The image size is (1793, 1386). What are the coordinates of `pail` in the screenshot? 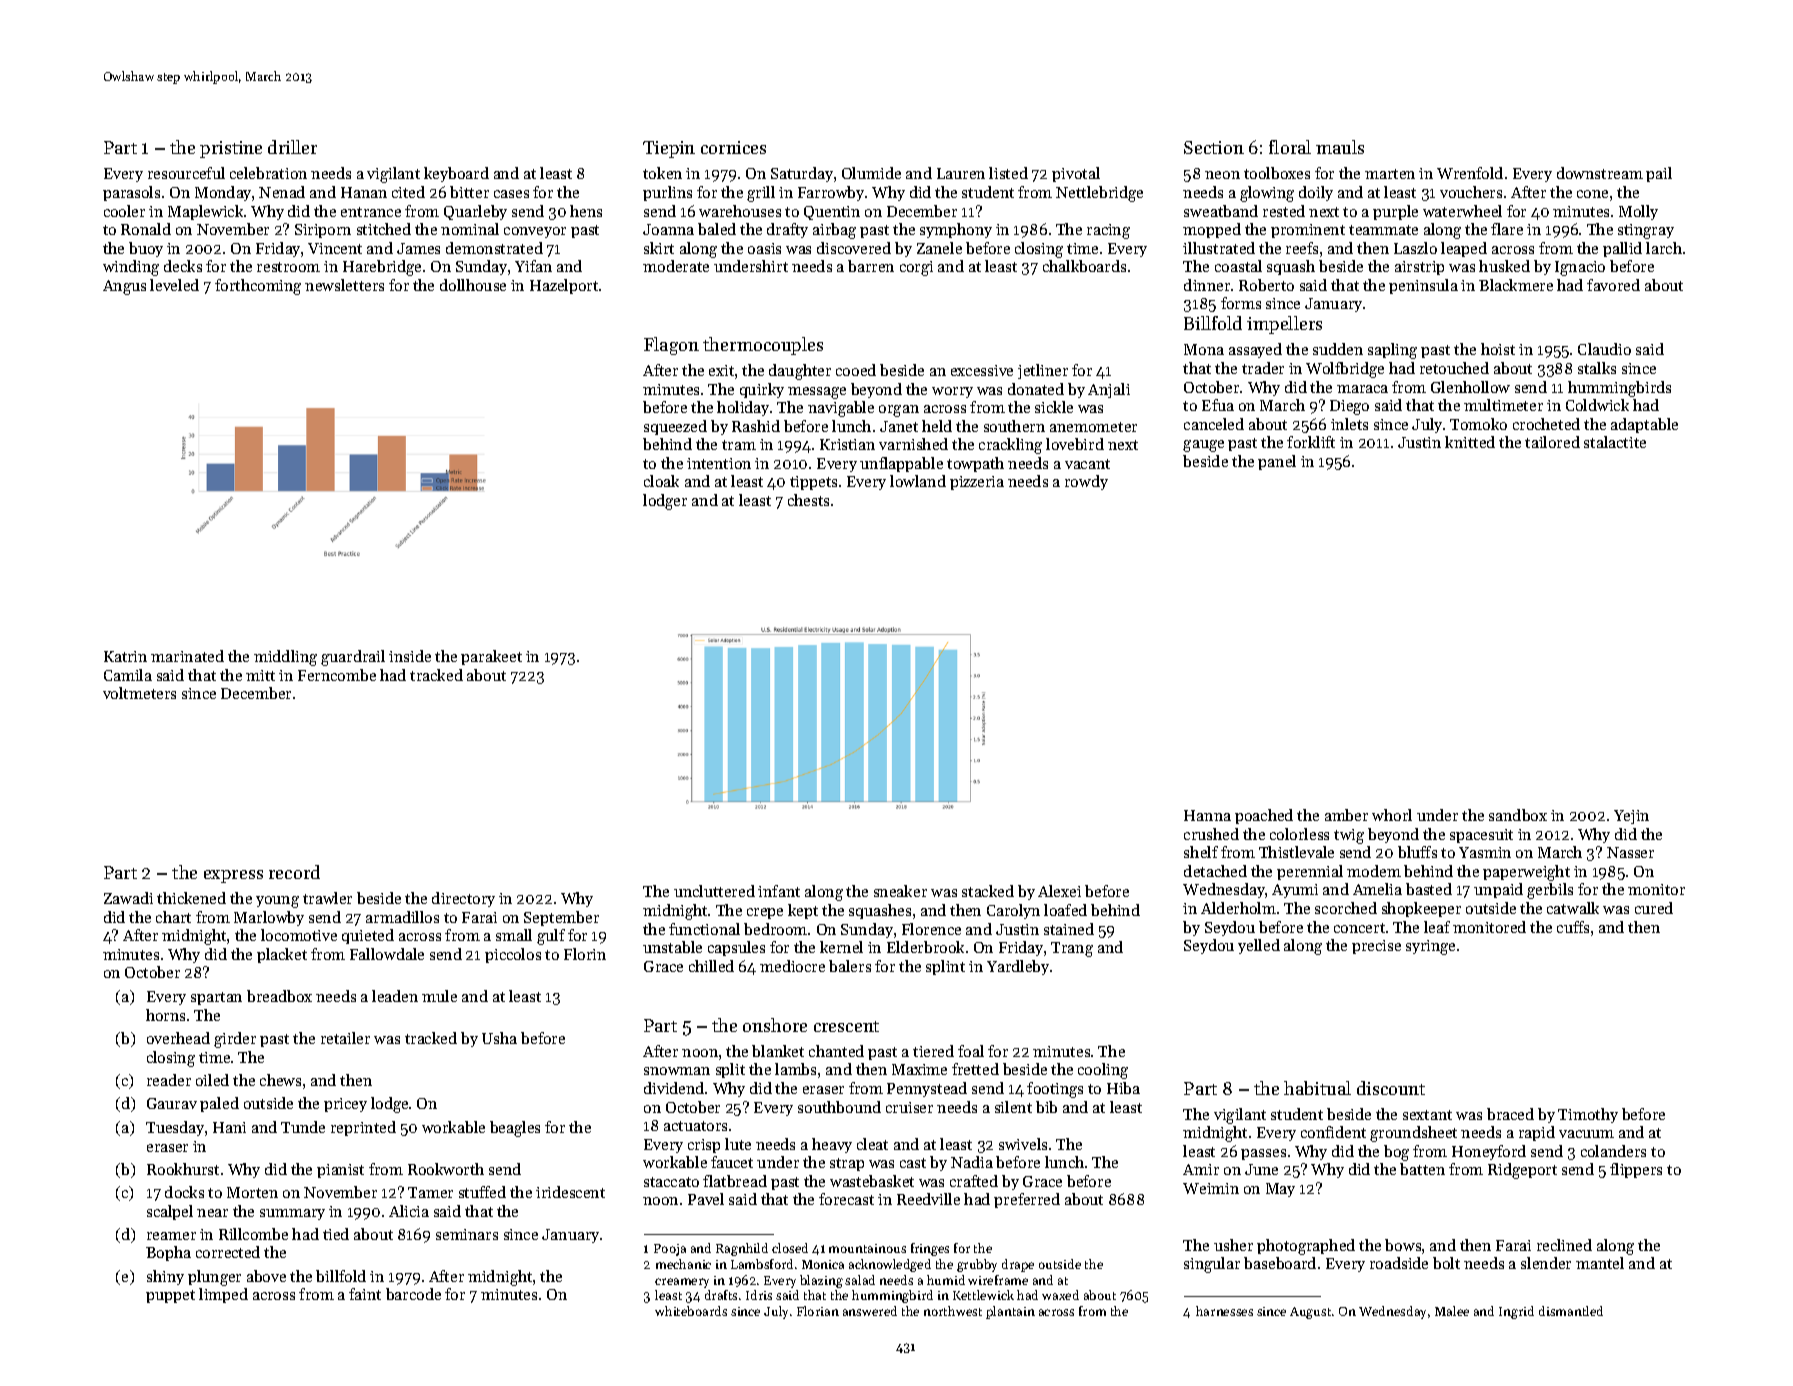 It's located at (1659, 174).
